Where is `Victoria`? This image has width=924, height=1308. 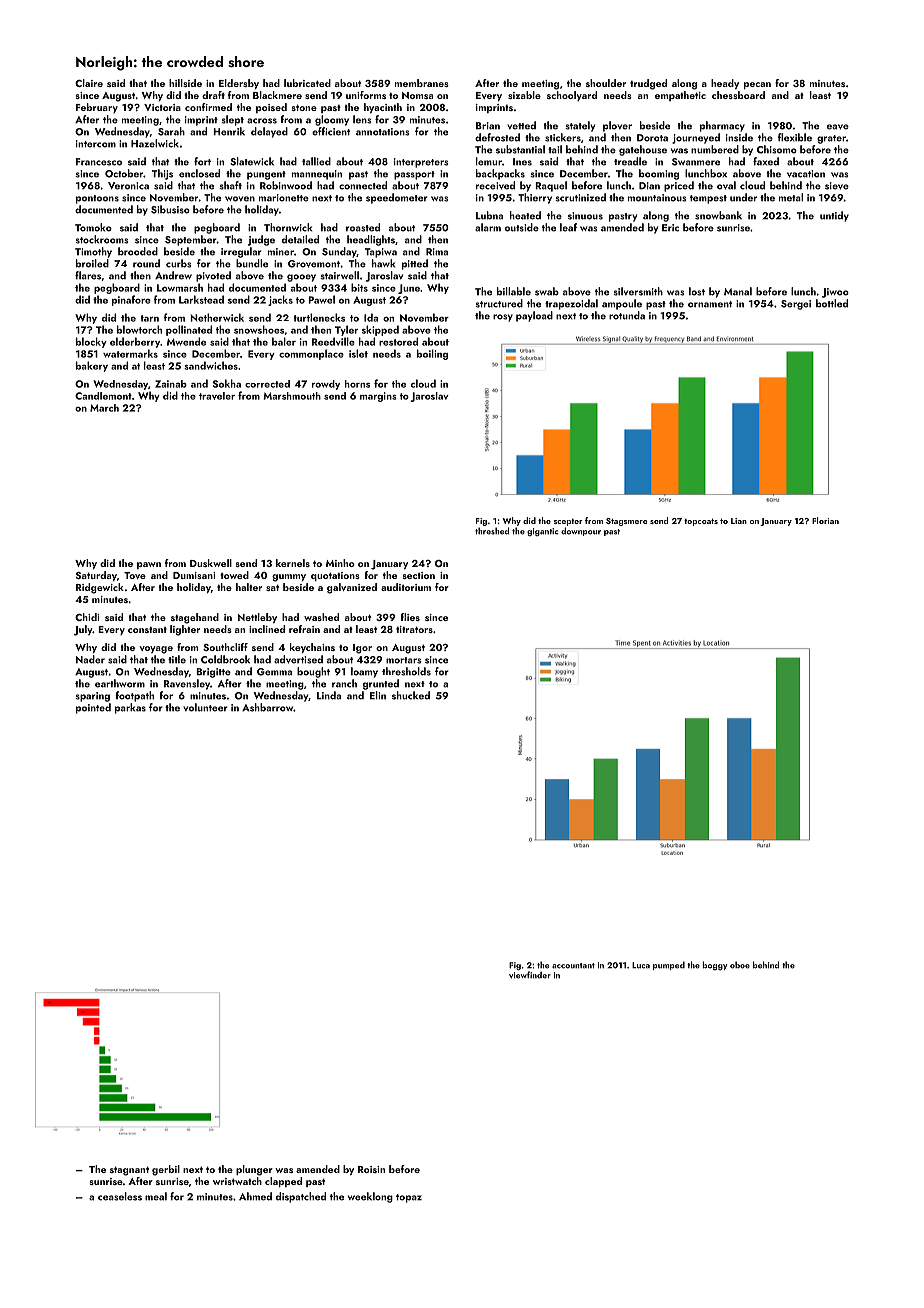
Victoria is located at coordinates (162, 107).
